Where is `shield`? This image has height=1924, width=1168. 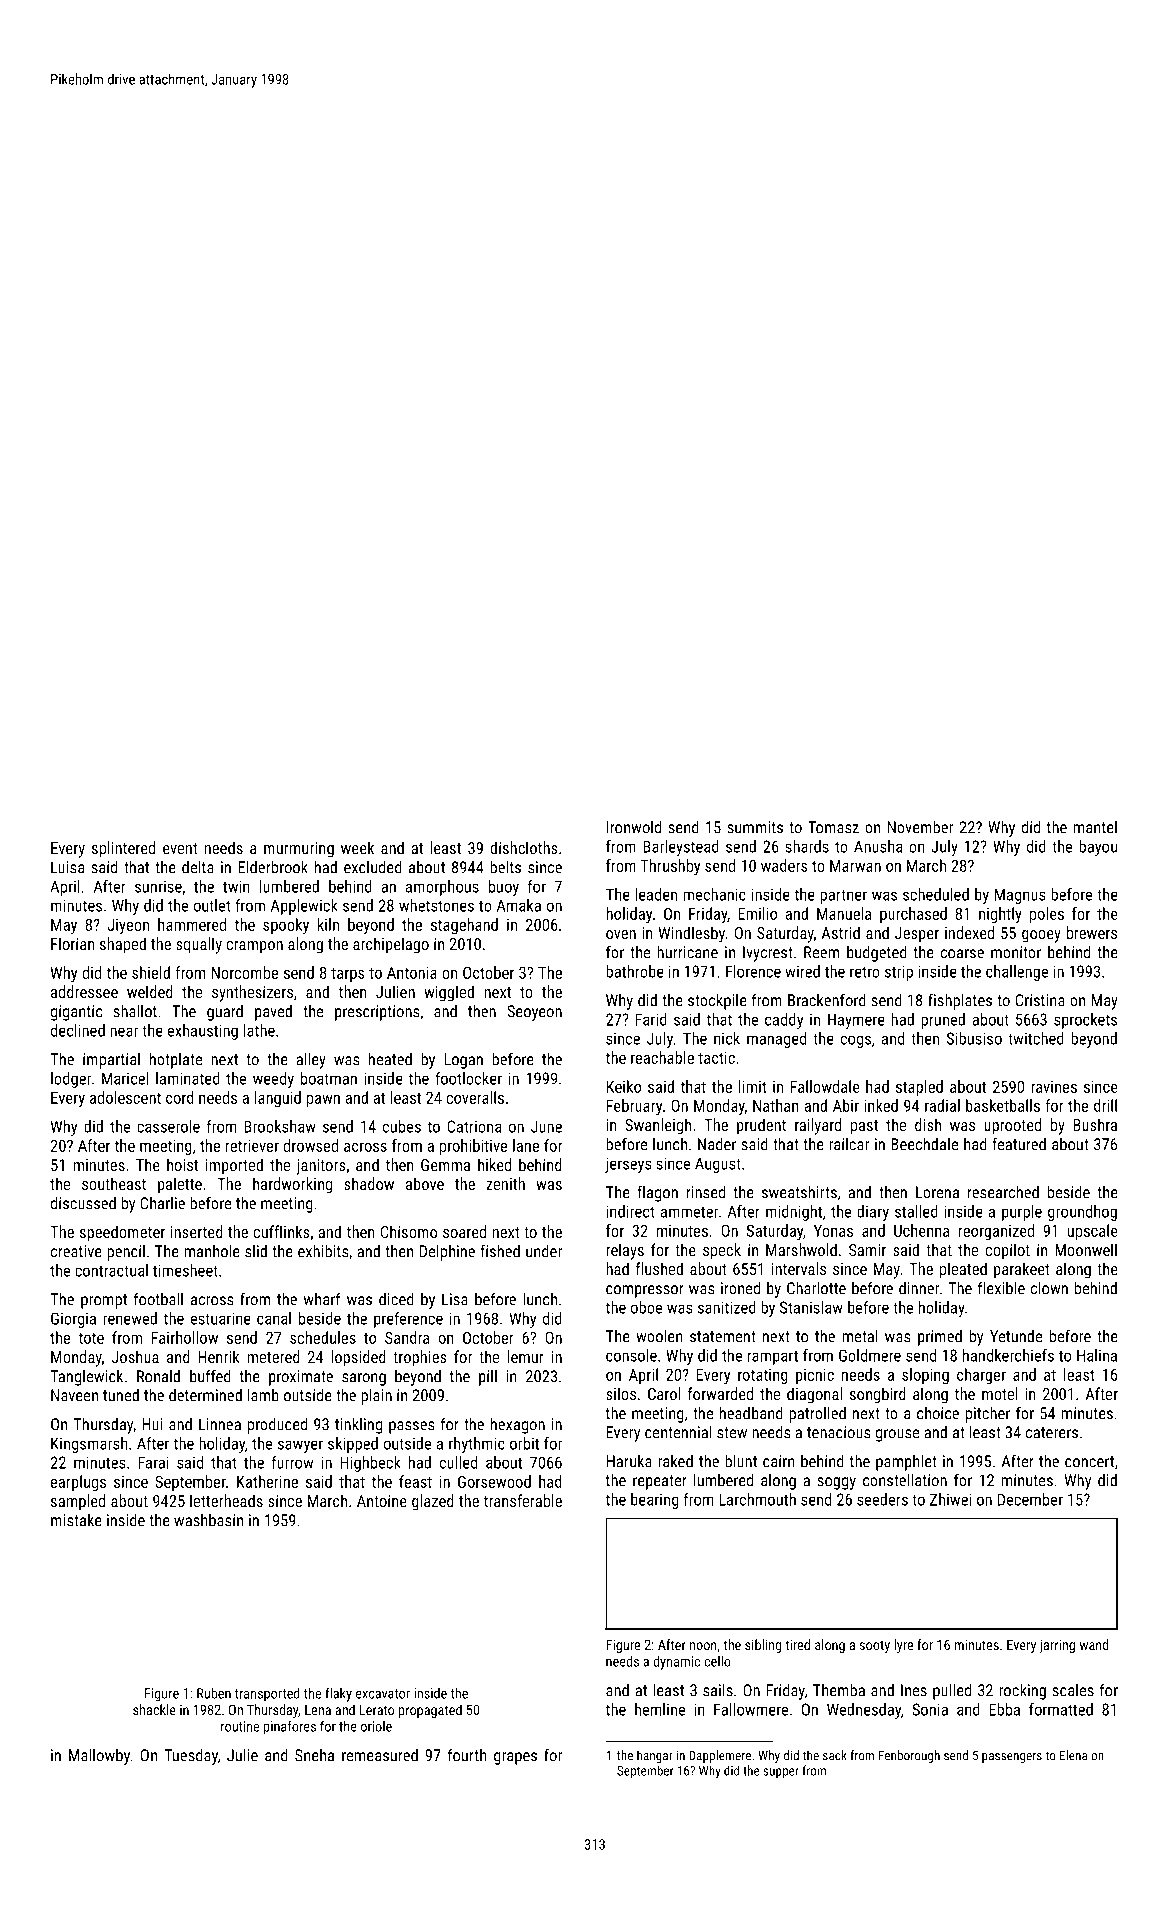
shield is located at coordinates (151, 972).
